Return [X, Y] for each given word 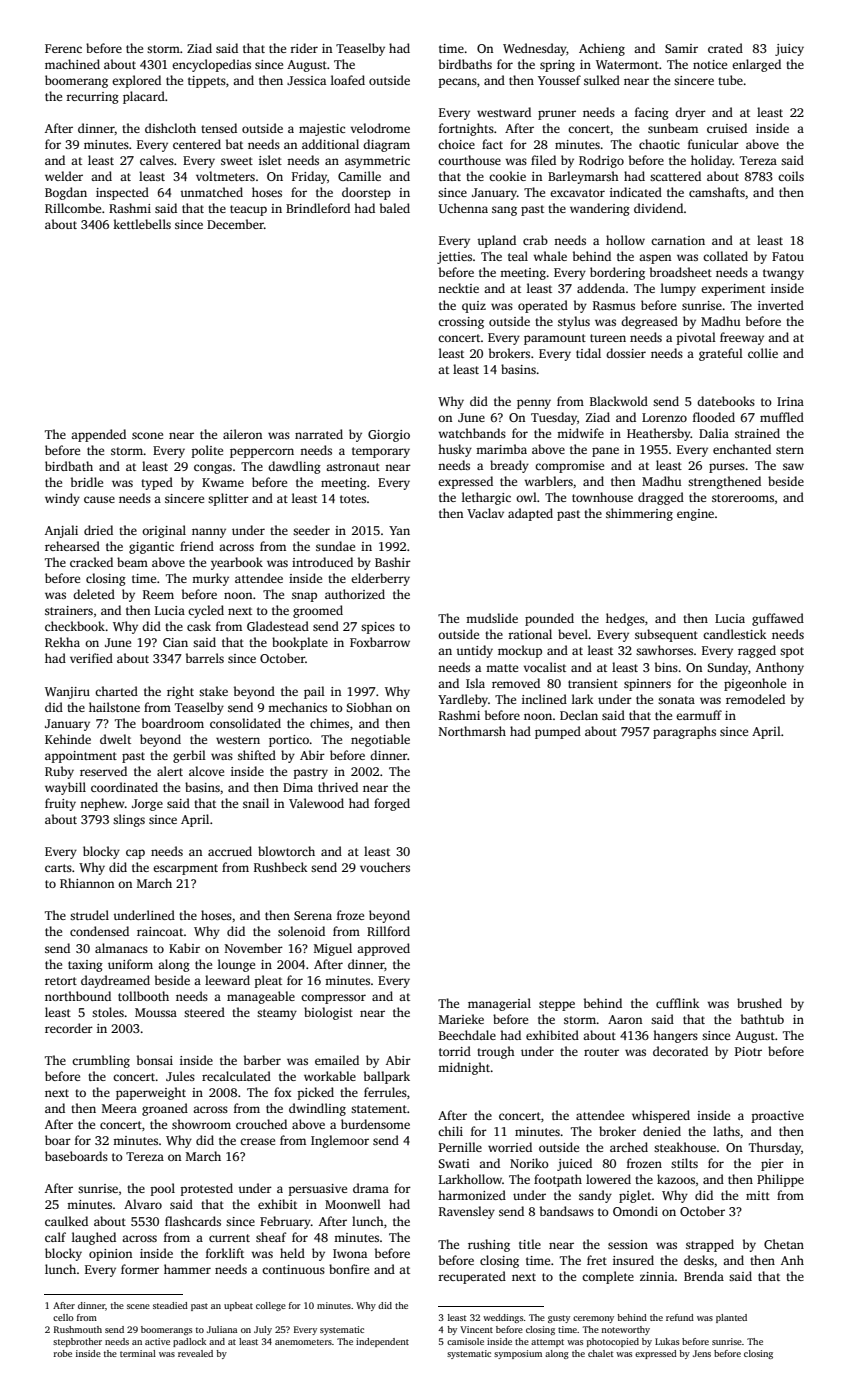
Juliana [222, 1329]
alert [170, 771]
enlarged [756, 65]
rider [304, 48]
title [530, 1244]
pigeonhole [755, 684]
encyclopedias [211, 65]
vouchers [385, 867]
